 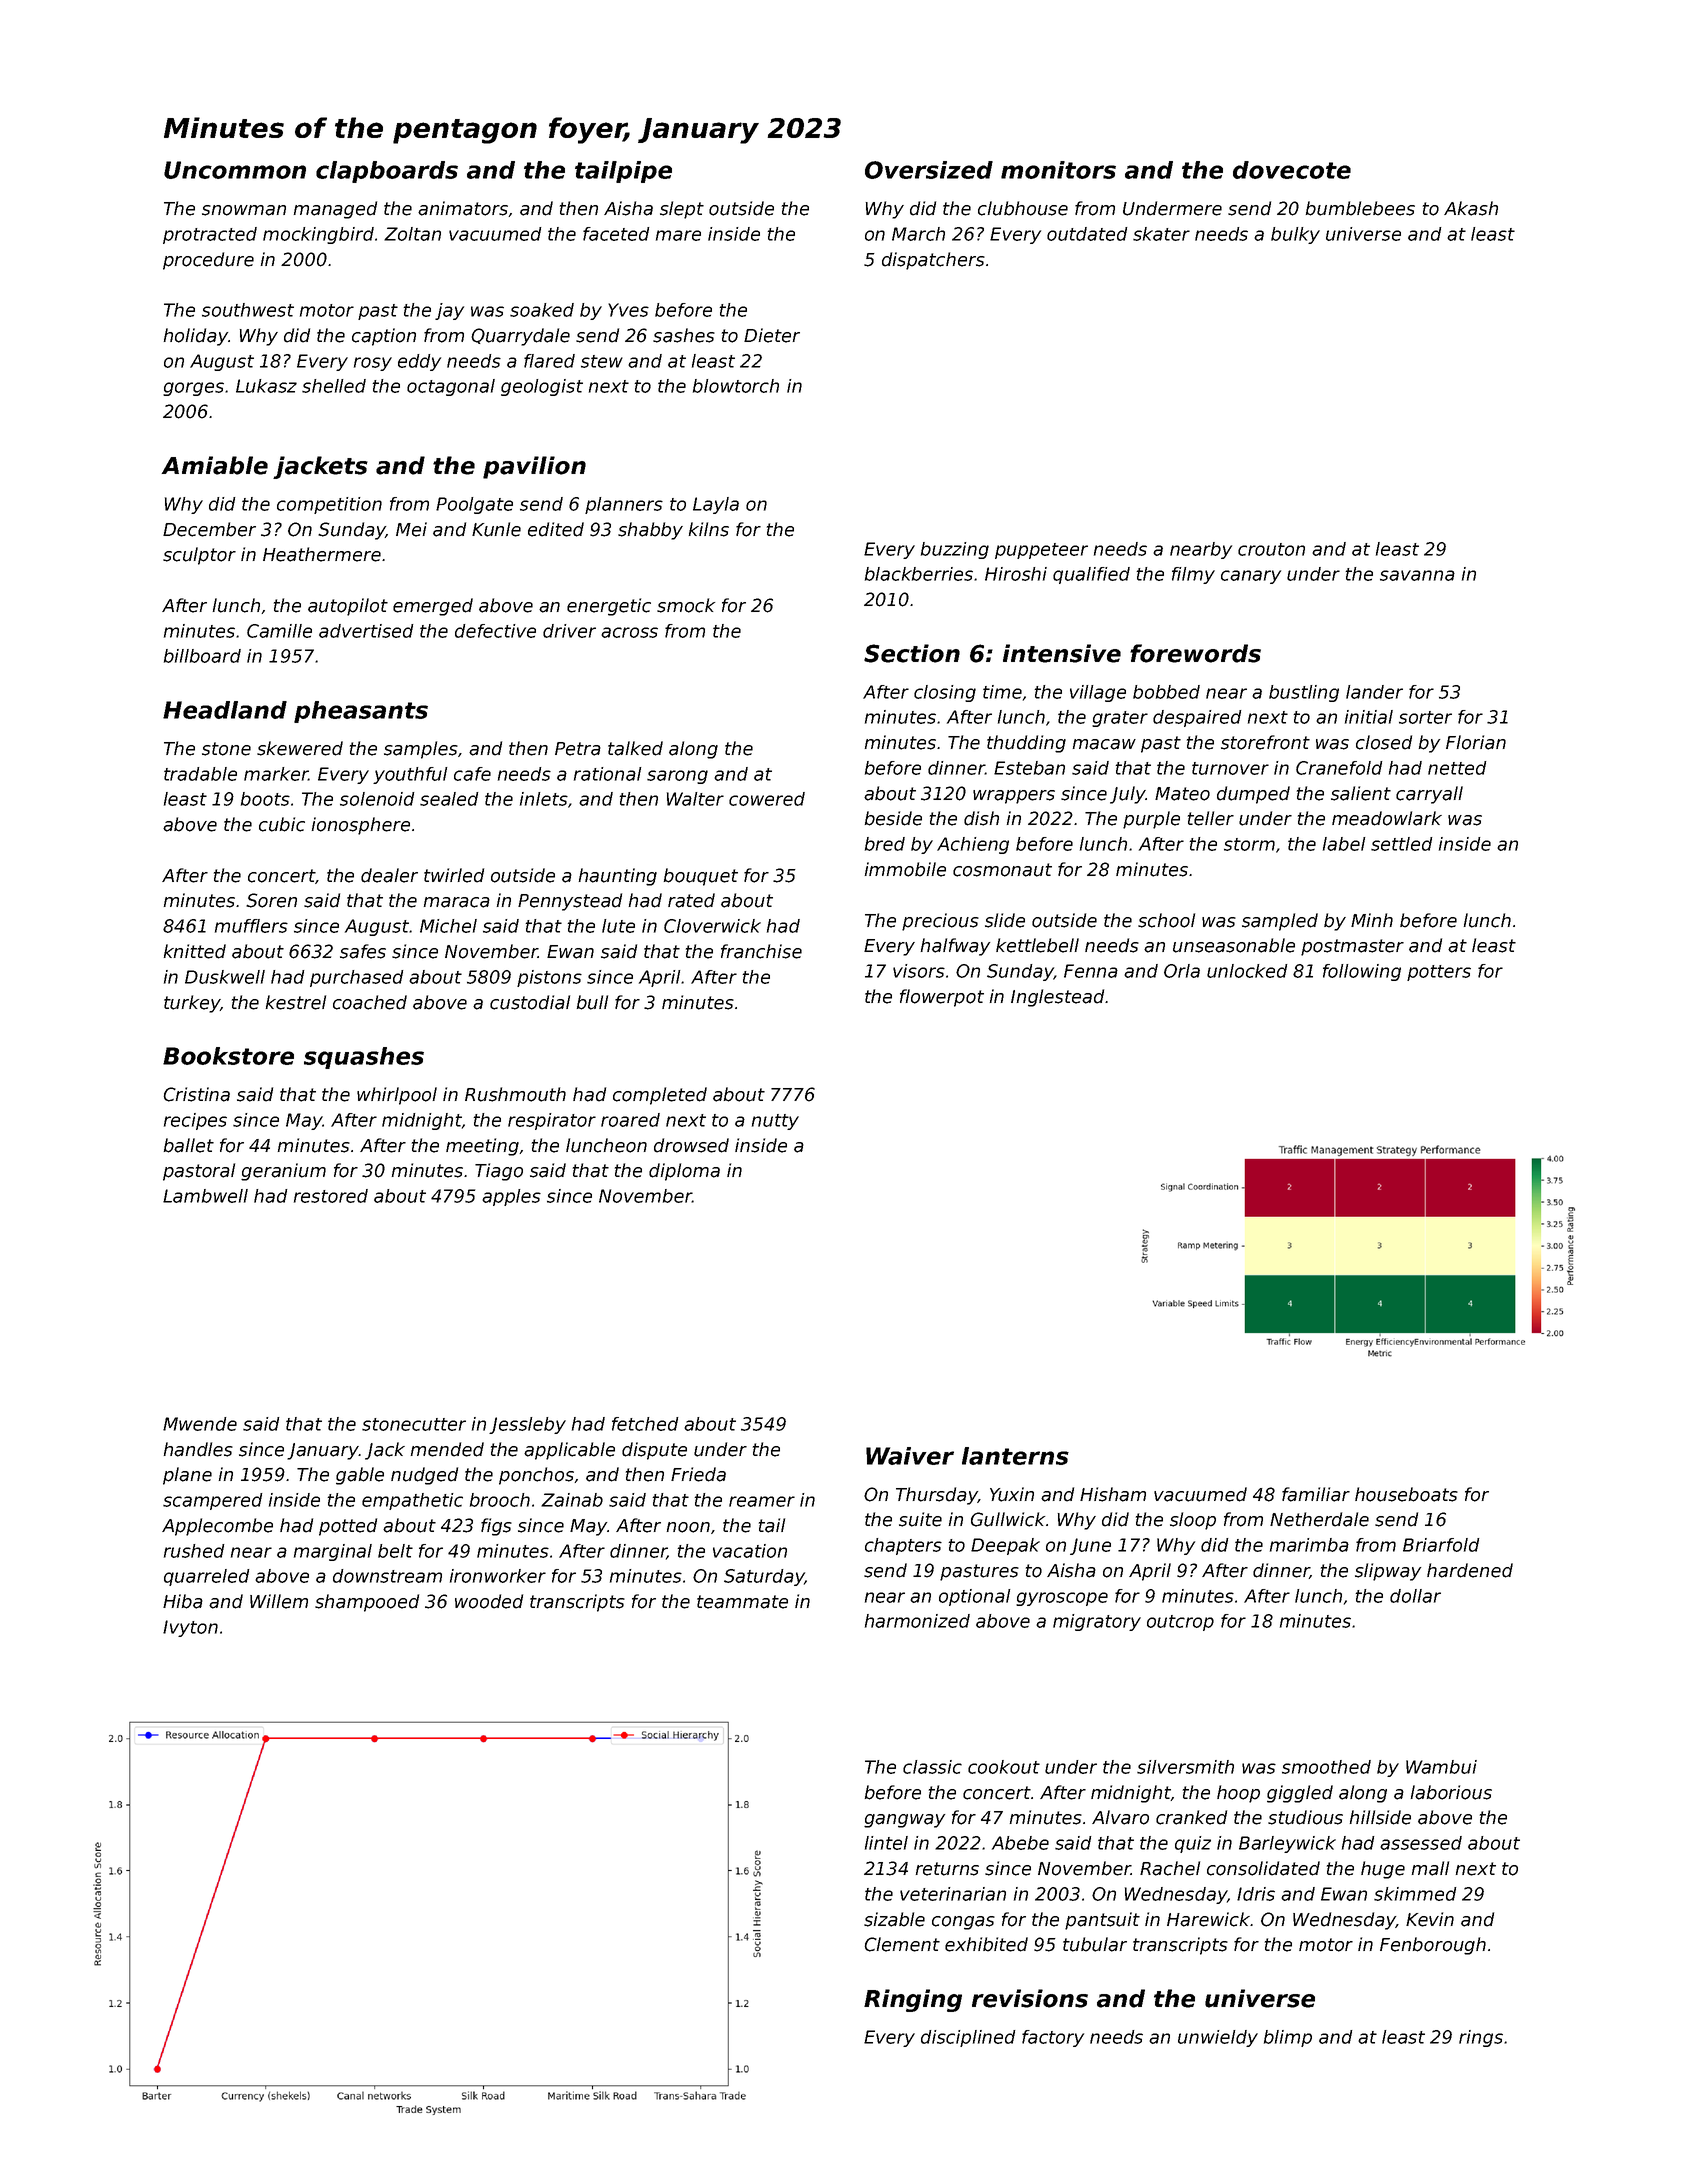 What do you see at coordinates (495, 631) in the screenshot?
I see `defective` at bounding box center [495, 631].
